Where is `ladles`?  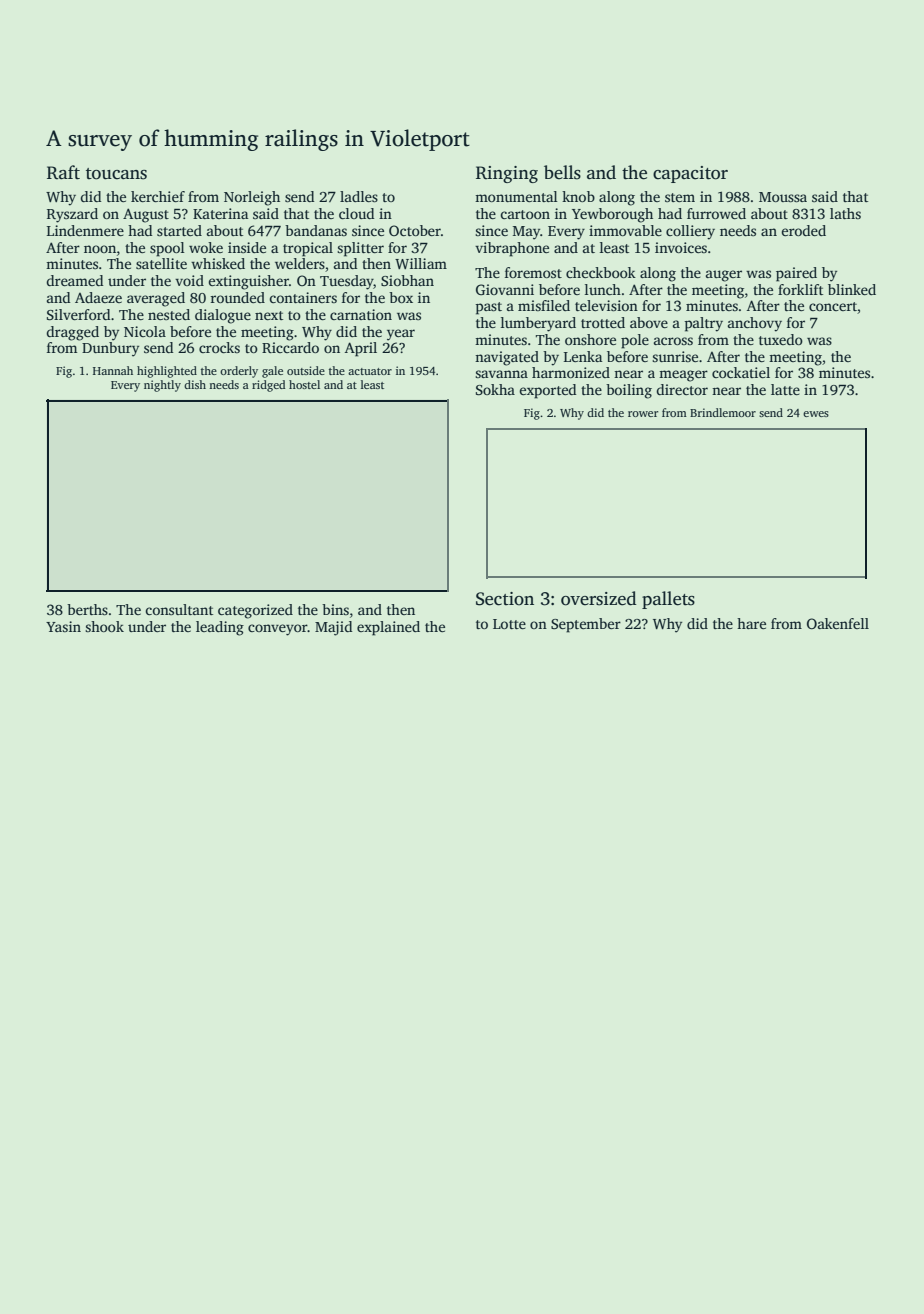
ladles is located at coordinates (359, 196).
